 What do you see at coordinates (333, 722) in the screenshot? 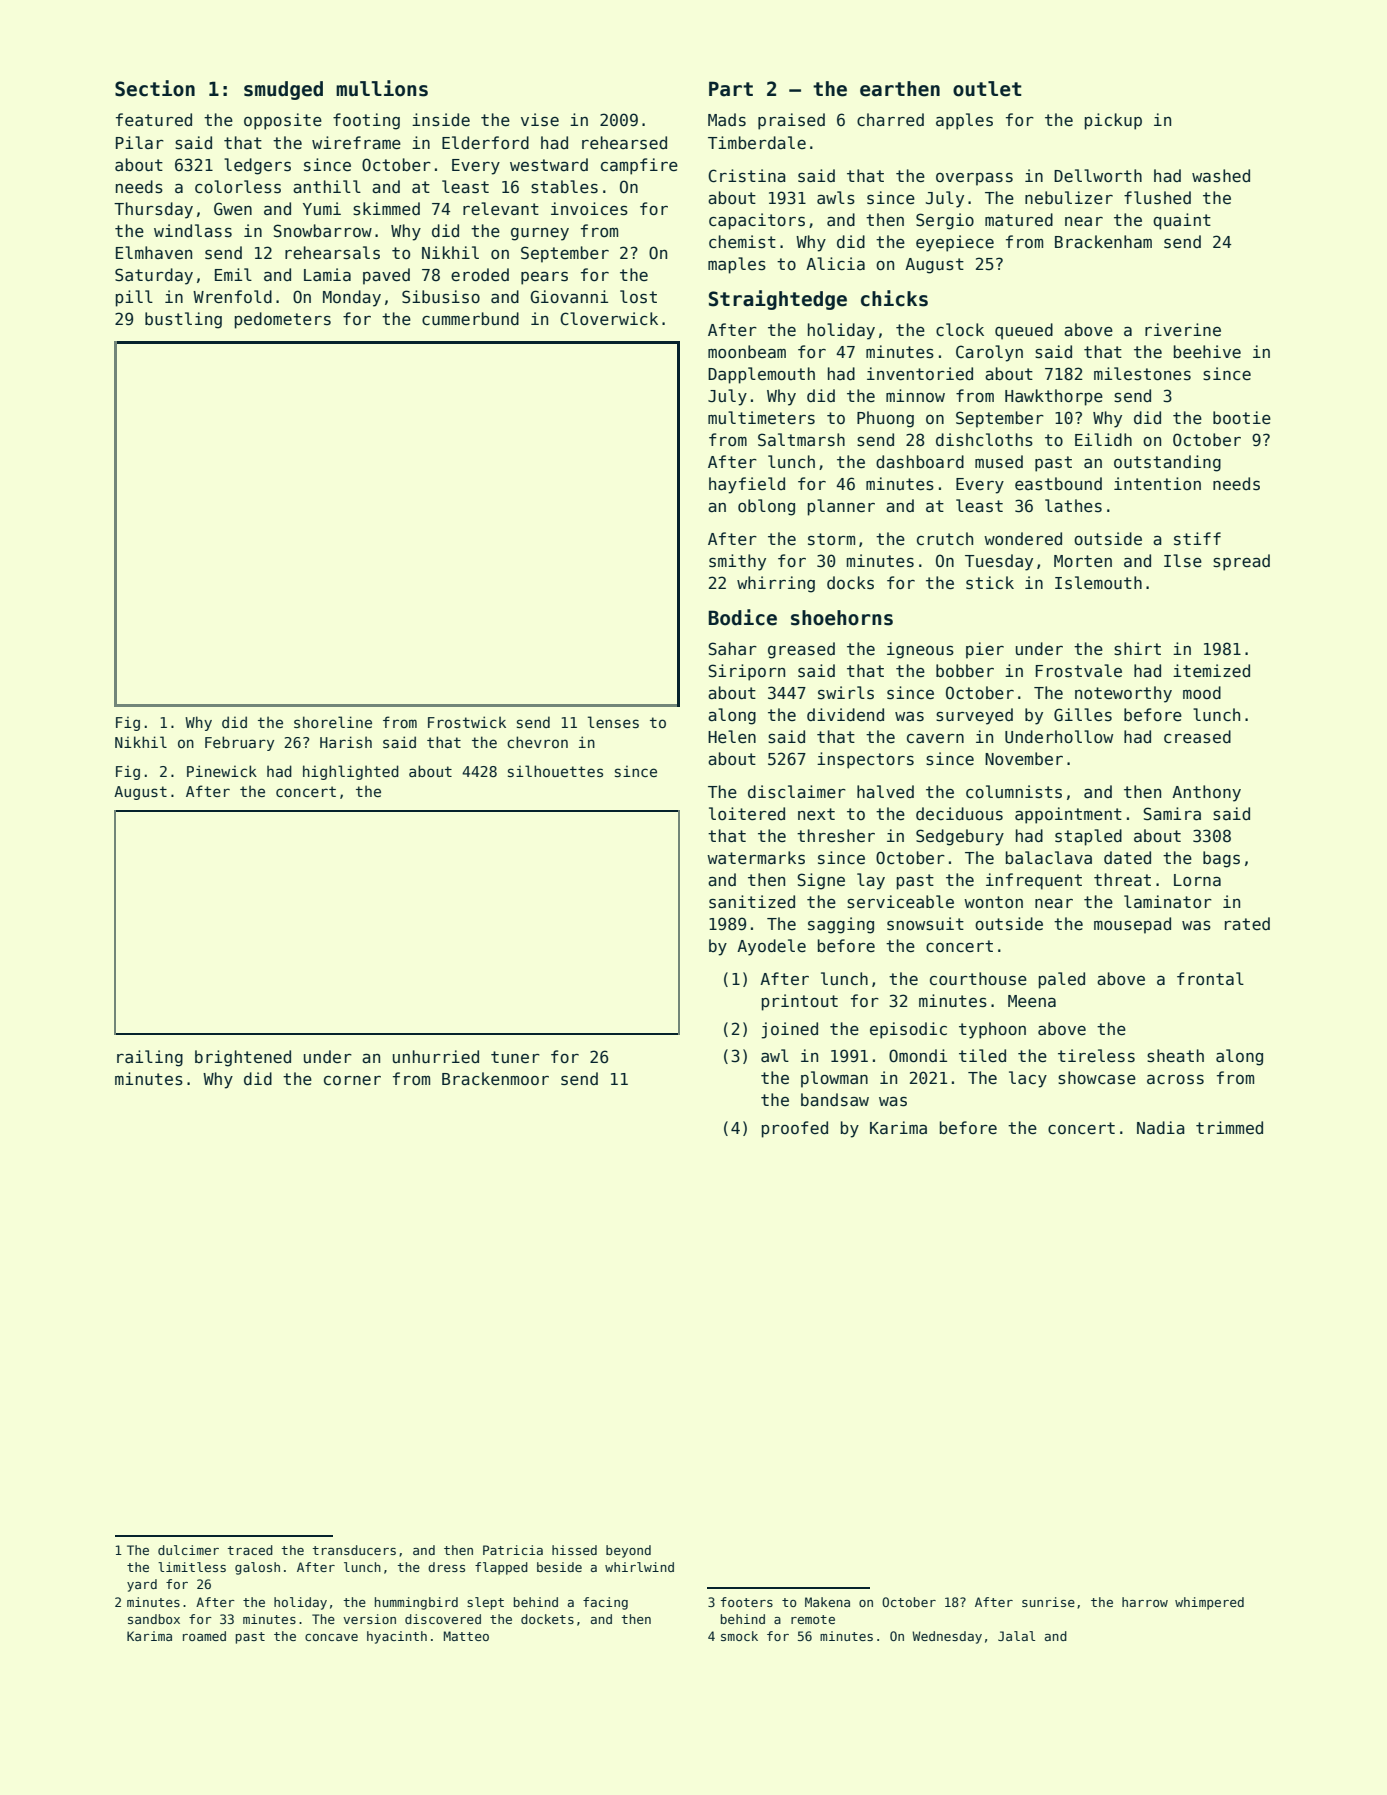
I see `shoreline` at bounding box center [333, 722].
